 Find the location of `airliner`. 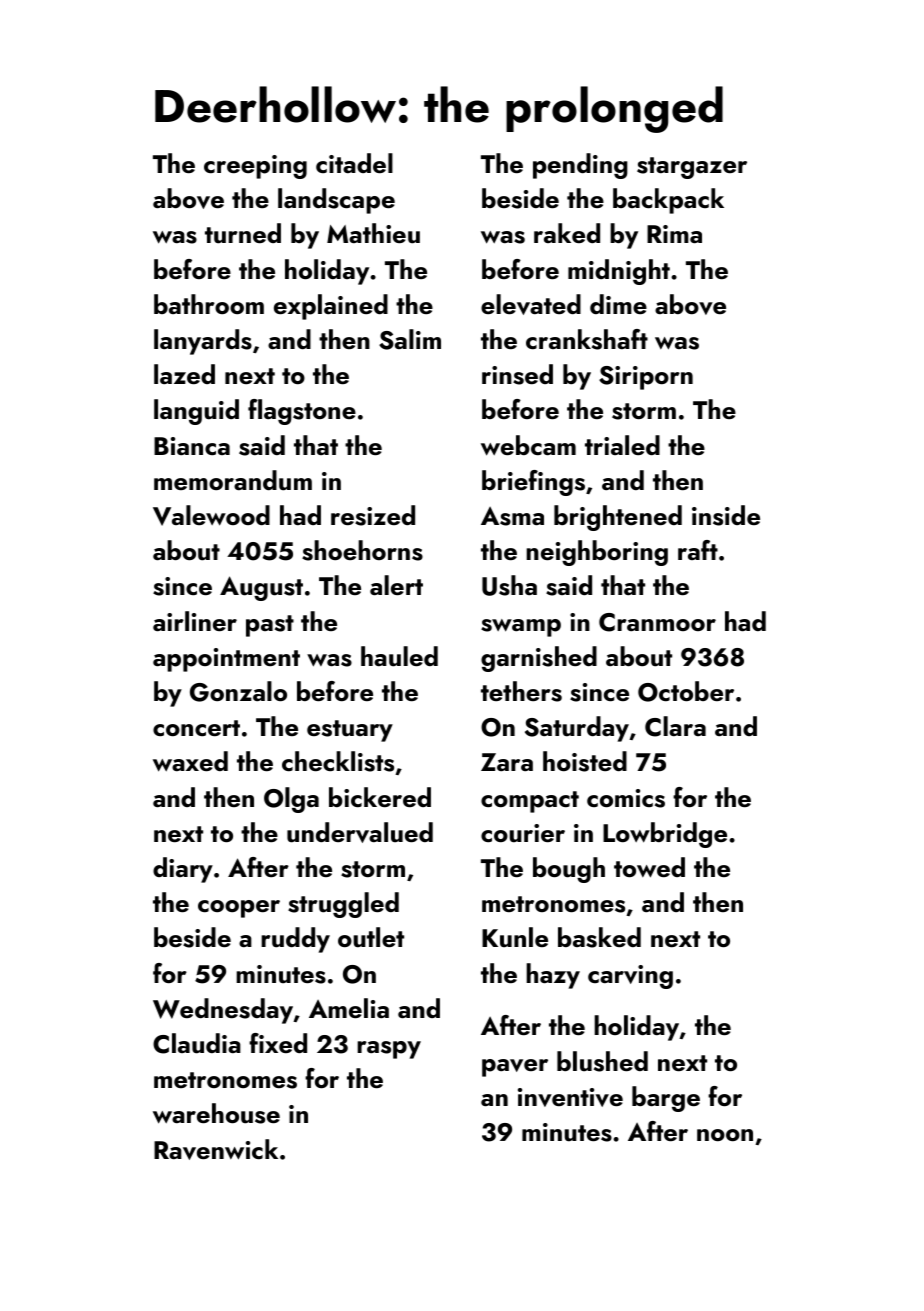

airliner is located at coordinates (195, 621).
